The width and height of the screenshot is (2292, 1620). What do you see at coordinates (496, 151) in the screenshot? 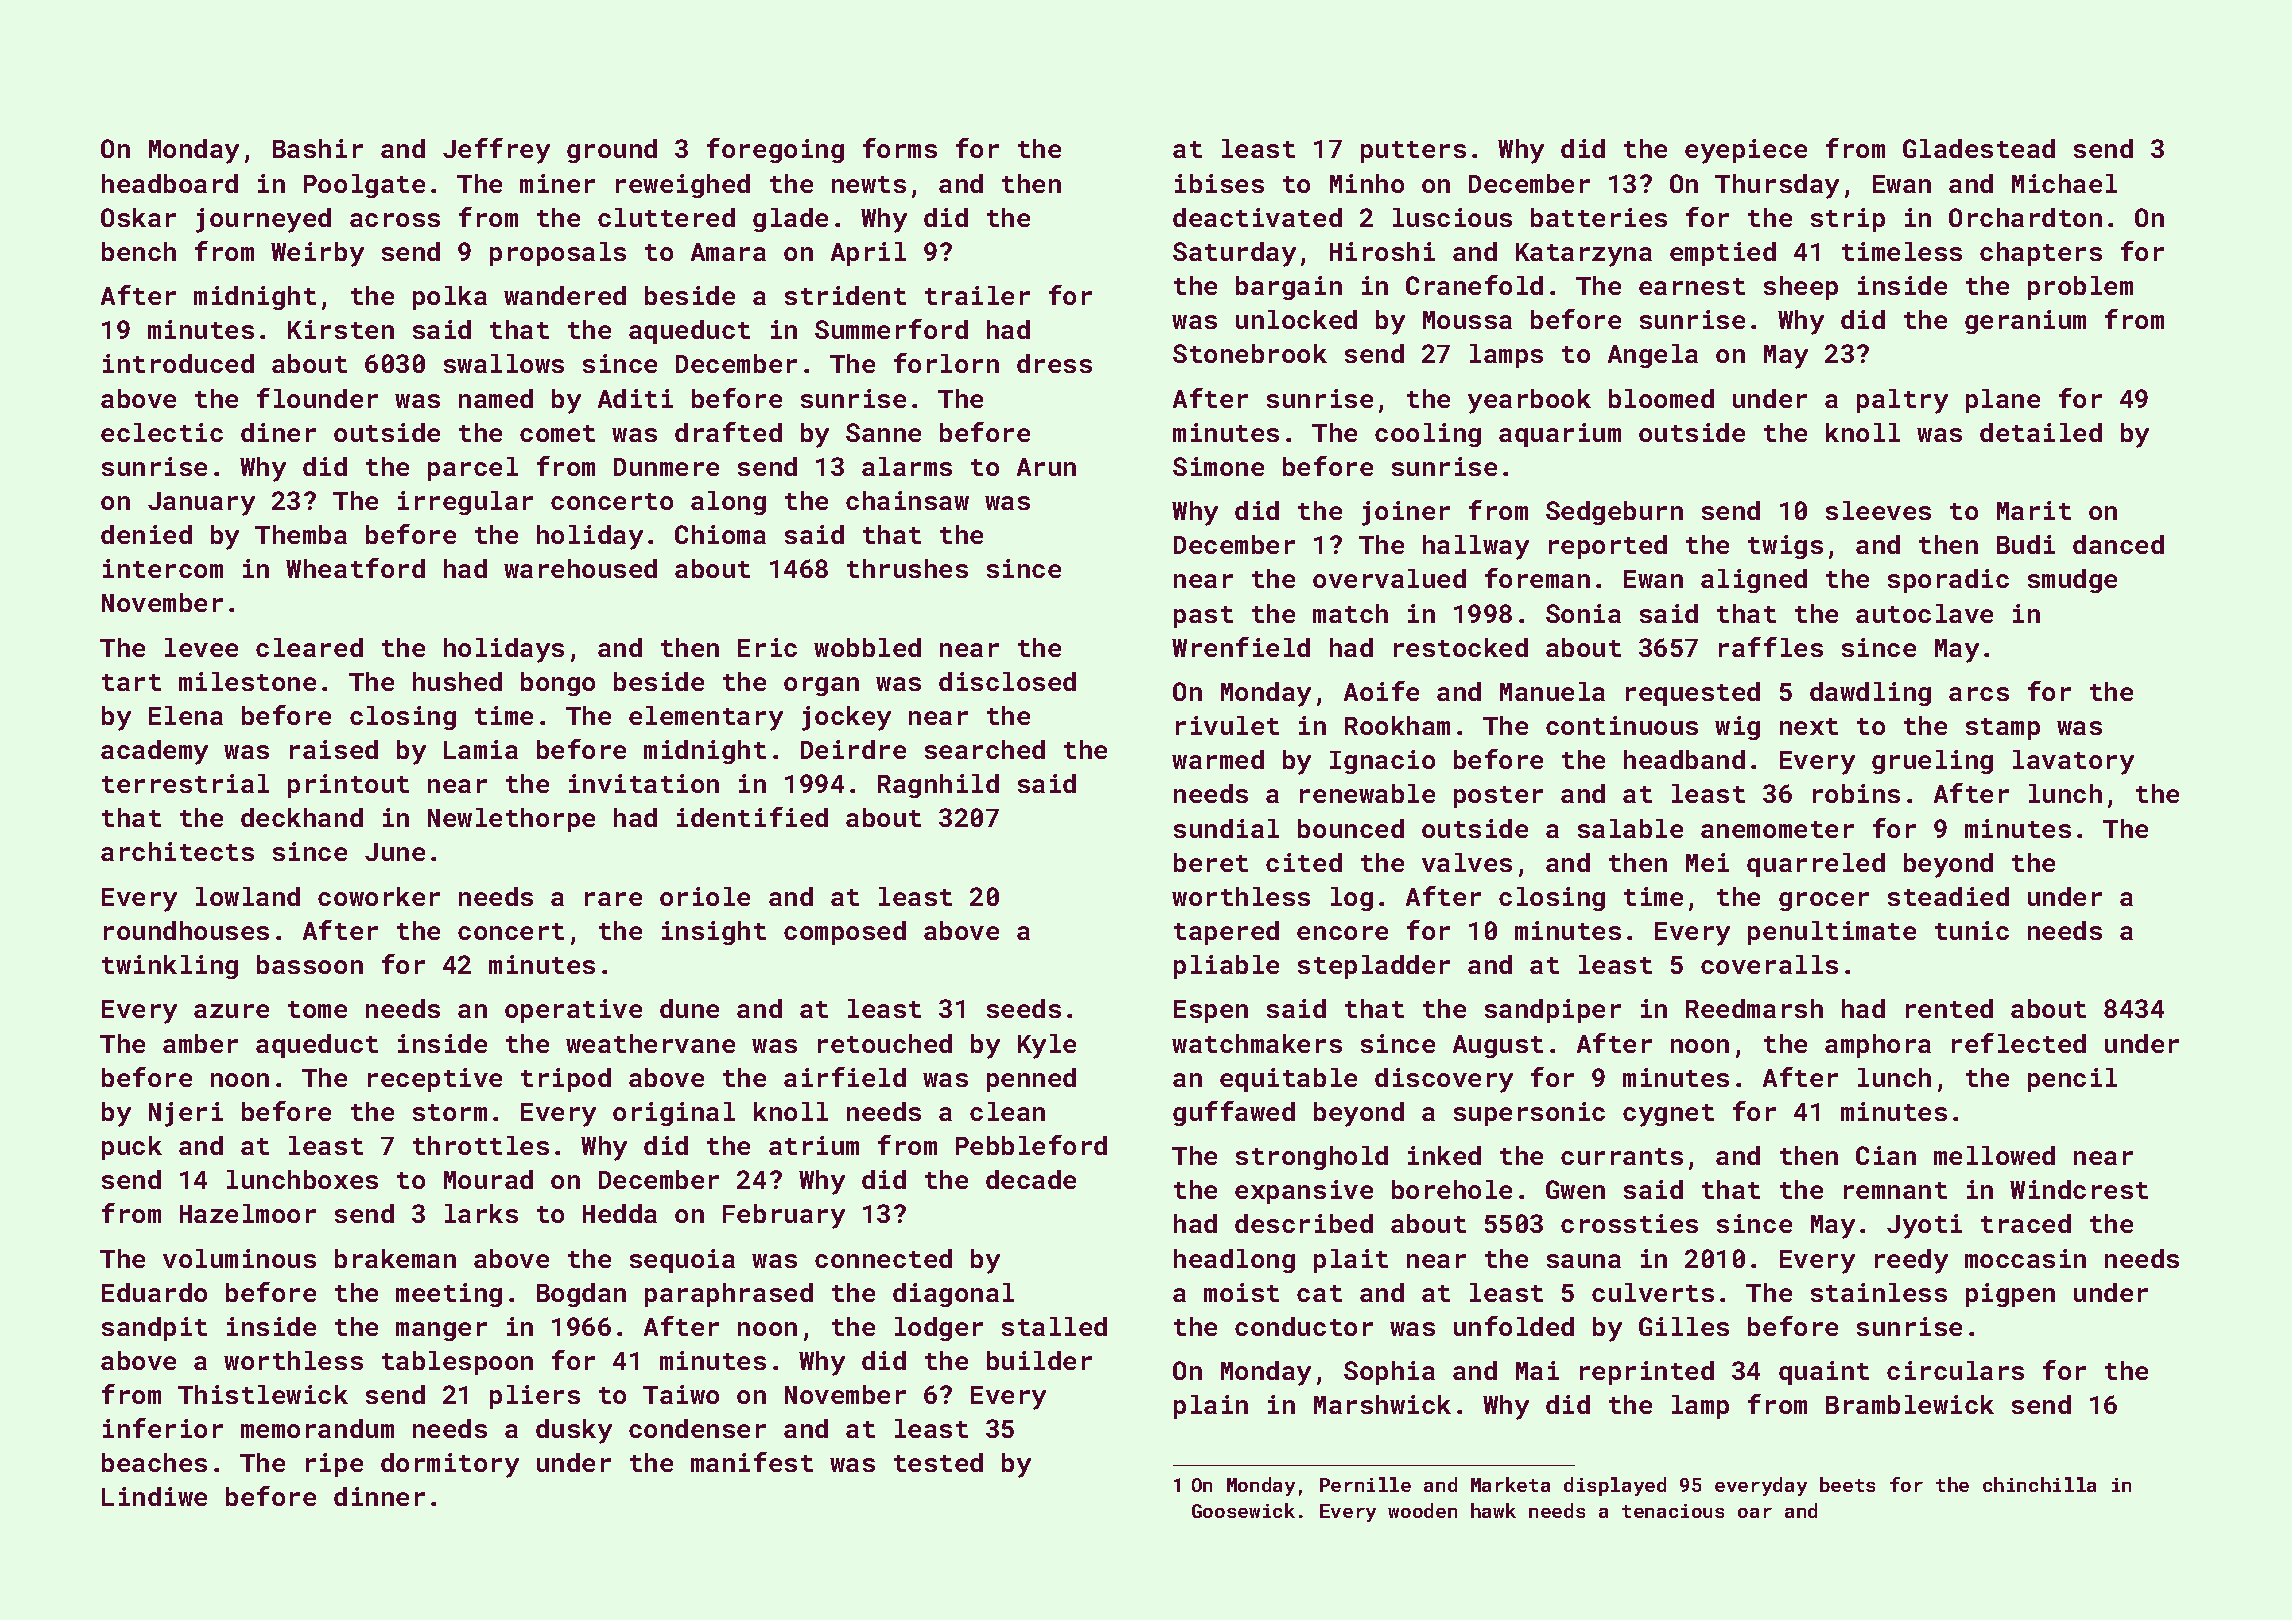
I see `Jeffrey` at bounding box center [496, 151].
